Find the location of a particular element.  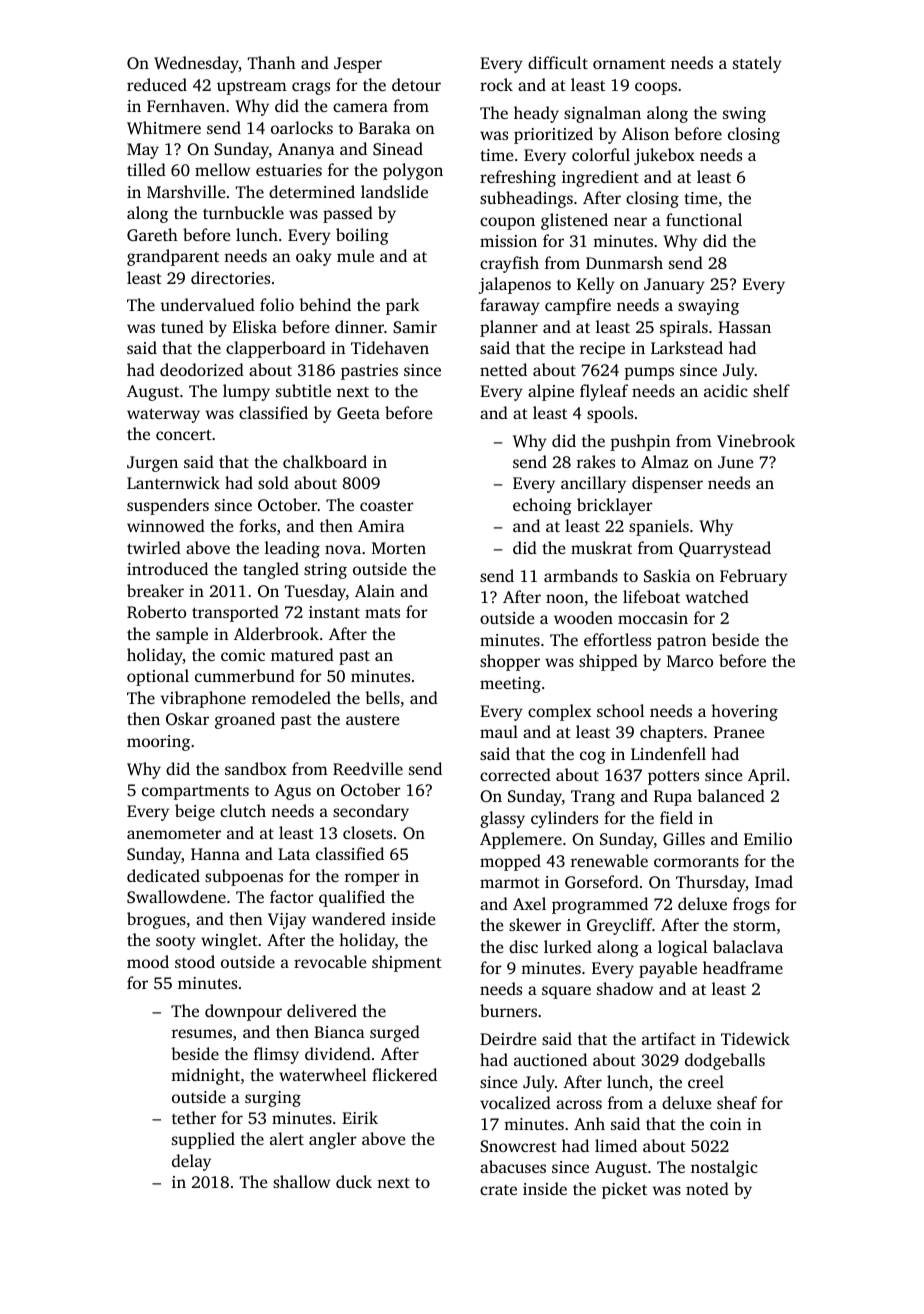

Thanh is located at coordinates (272, 62).
